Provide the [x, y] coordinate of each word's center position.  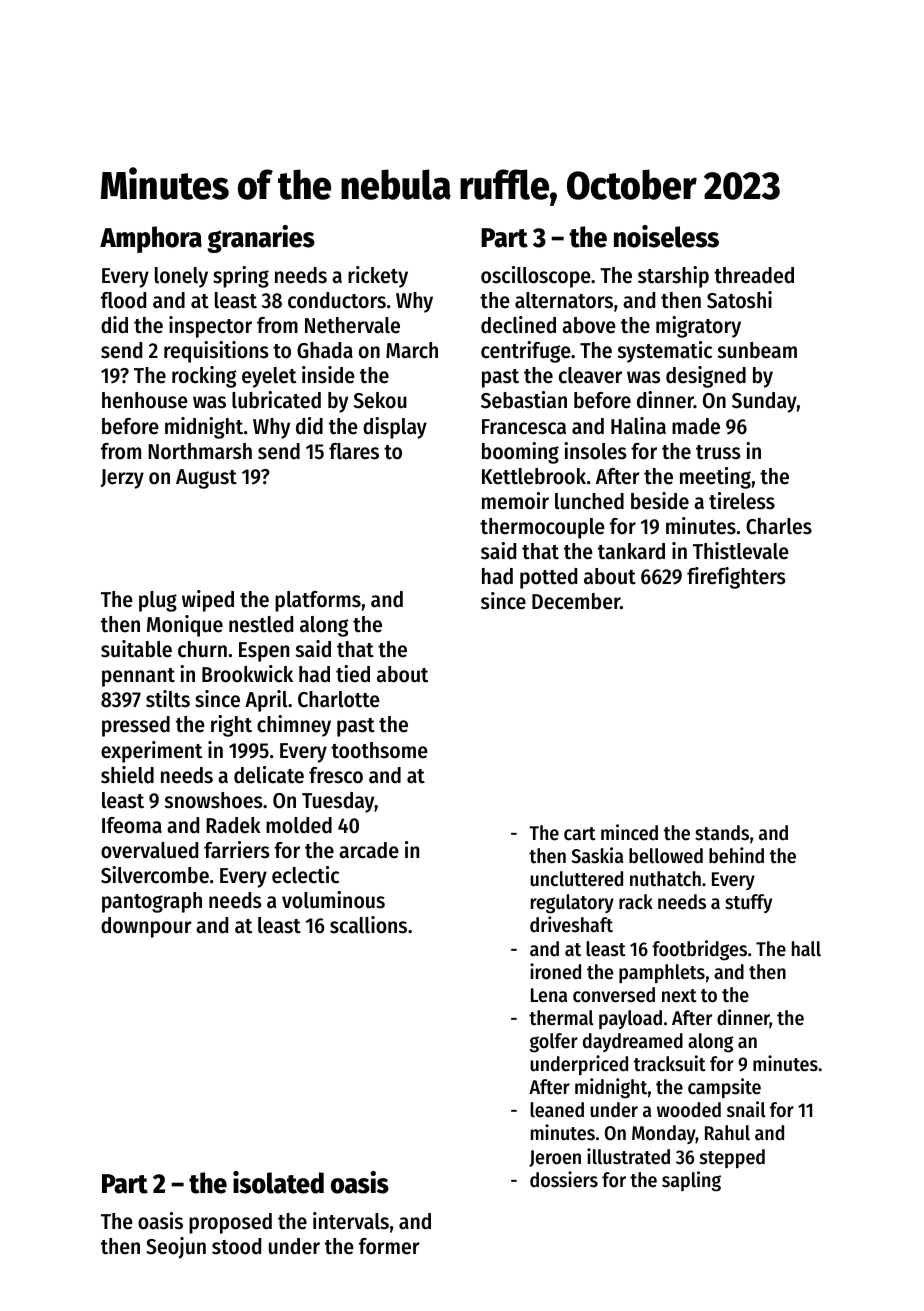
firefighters [736, 578]
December [576, 601]
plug [158, 601]
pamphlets [662, 973]
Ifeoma [132, 825]
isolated [278, 1182]
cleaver [590, 375]
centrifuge [526, 352]
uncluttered [576, 879]
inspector [210, 327]
